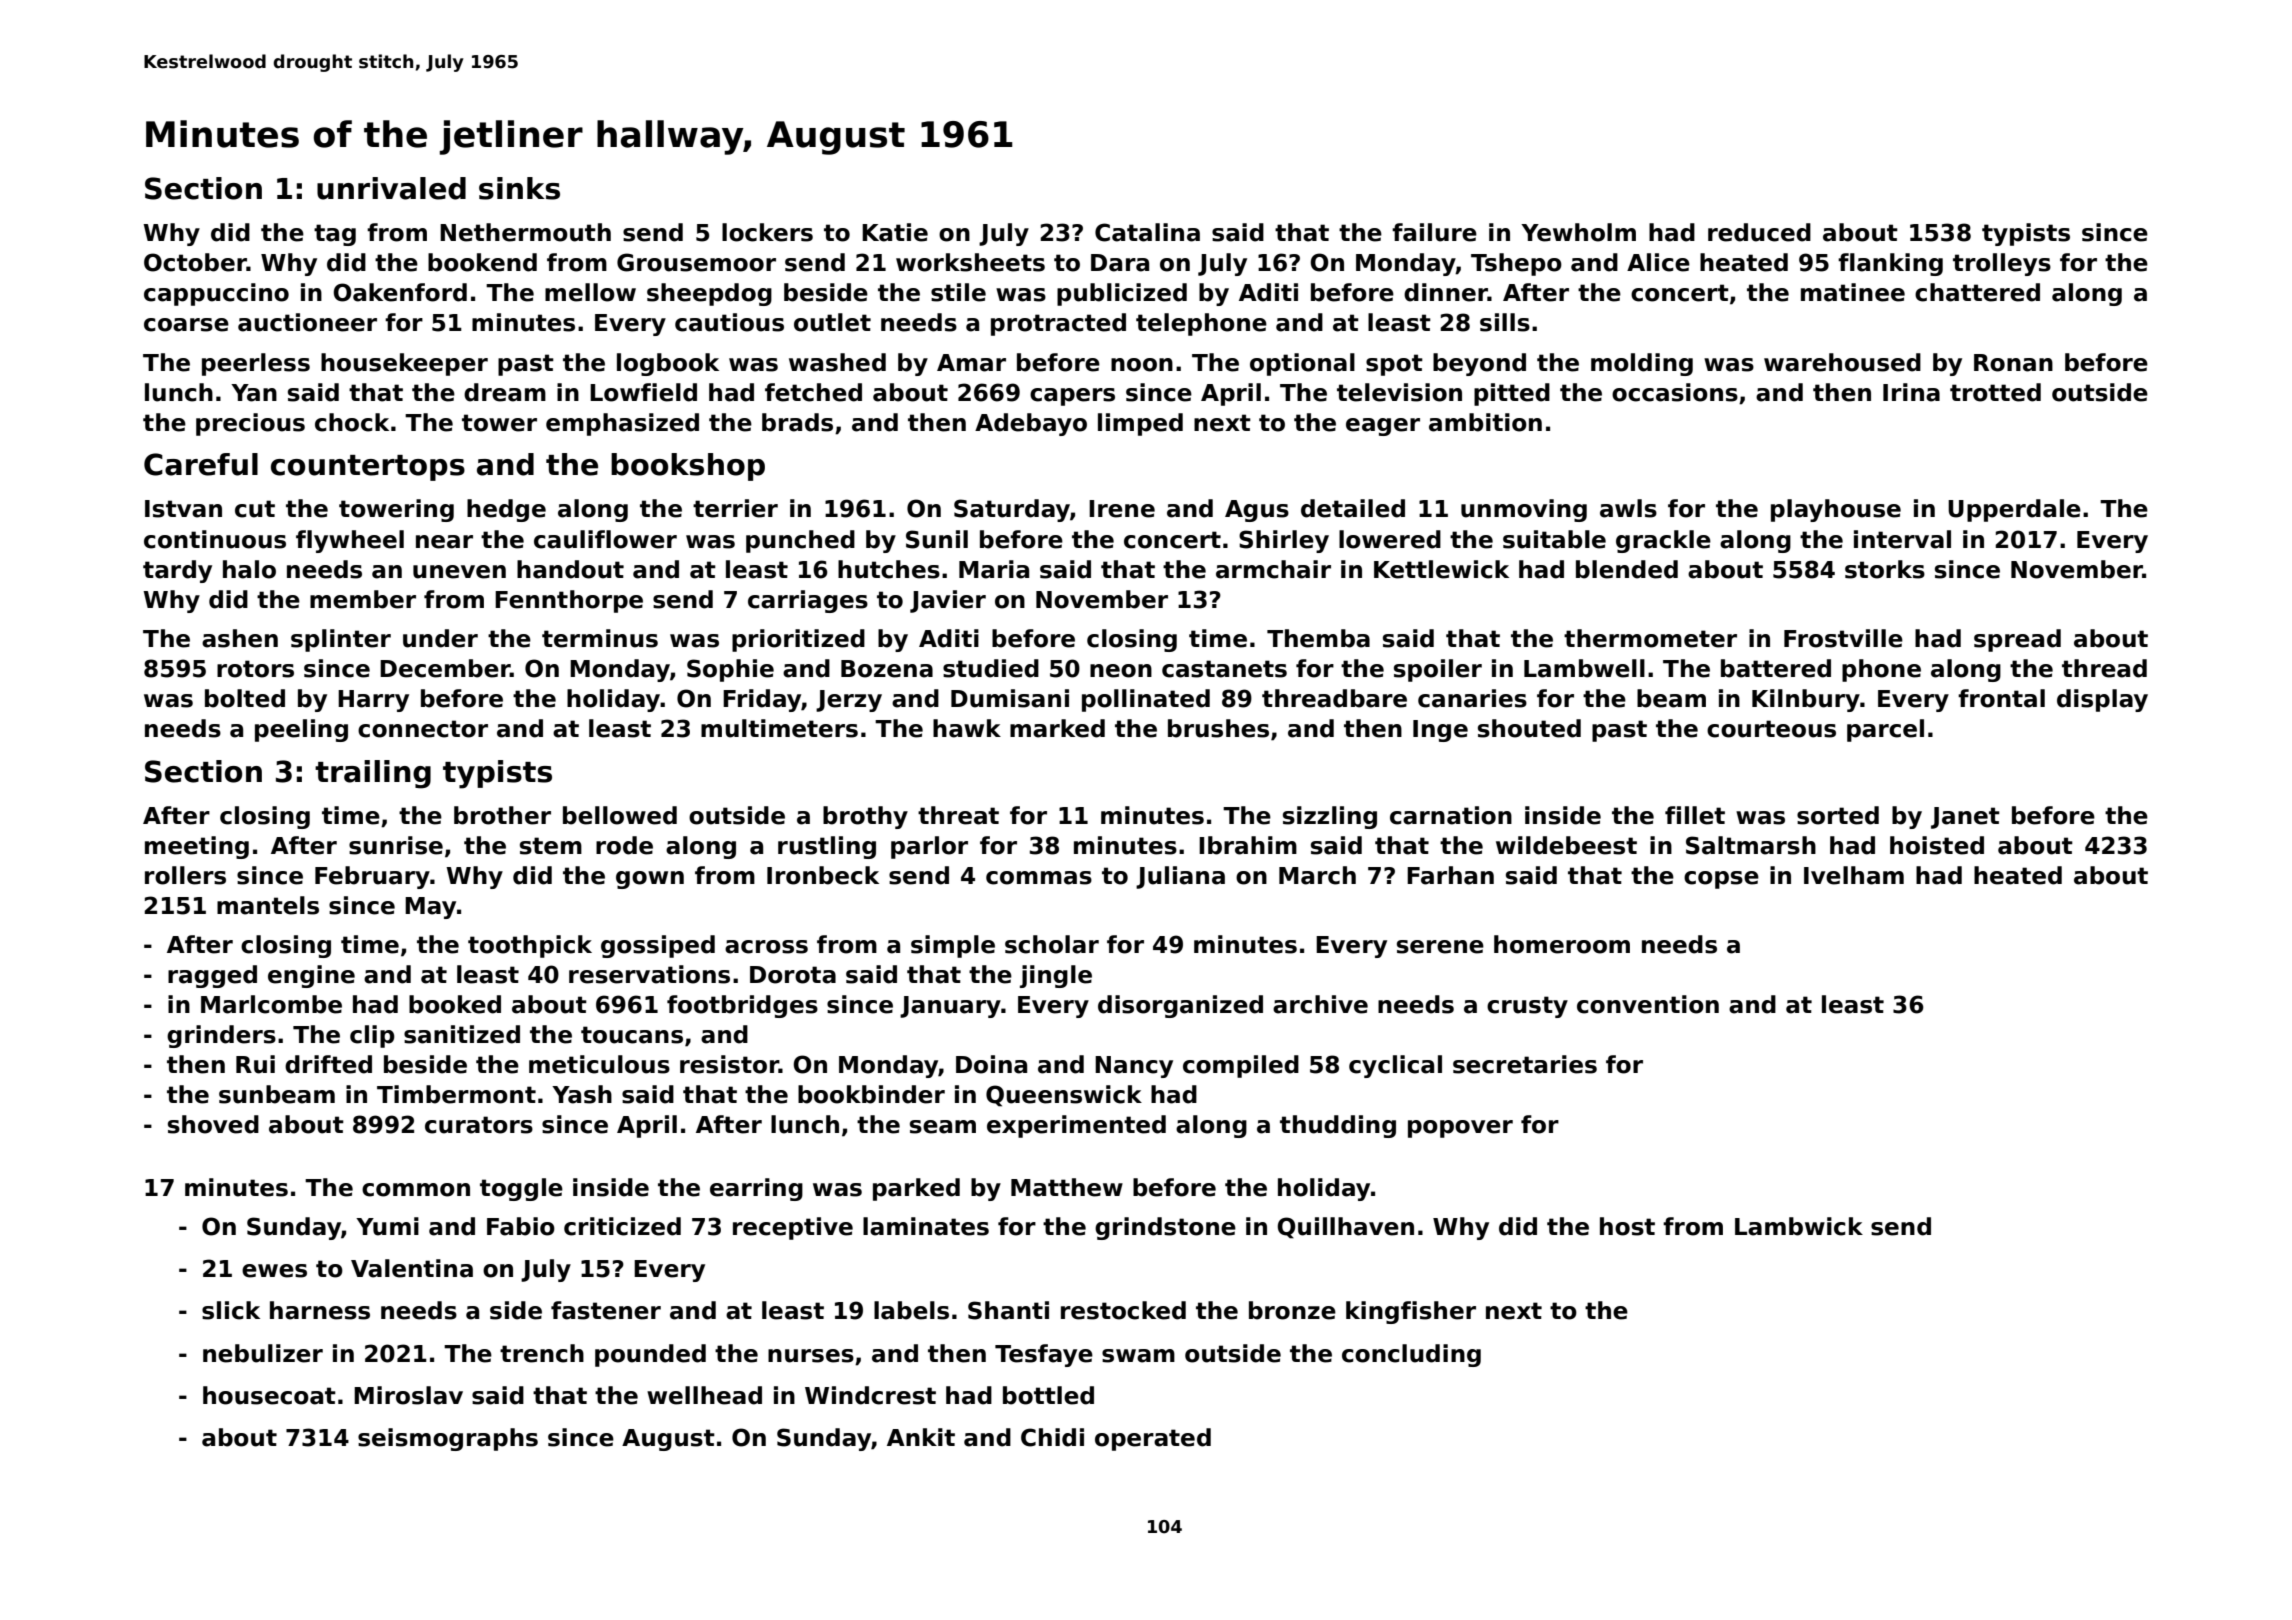  Describe the element at coordinates (1648, 1004) in the document. I see `convention` at that location.
